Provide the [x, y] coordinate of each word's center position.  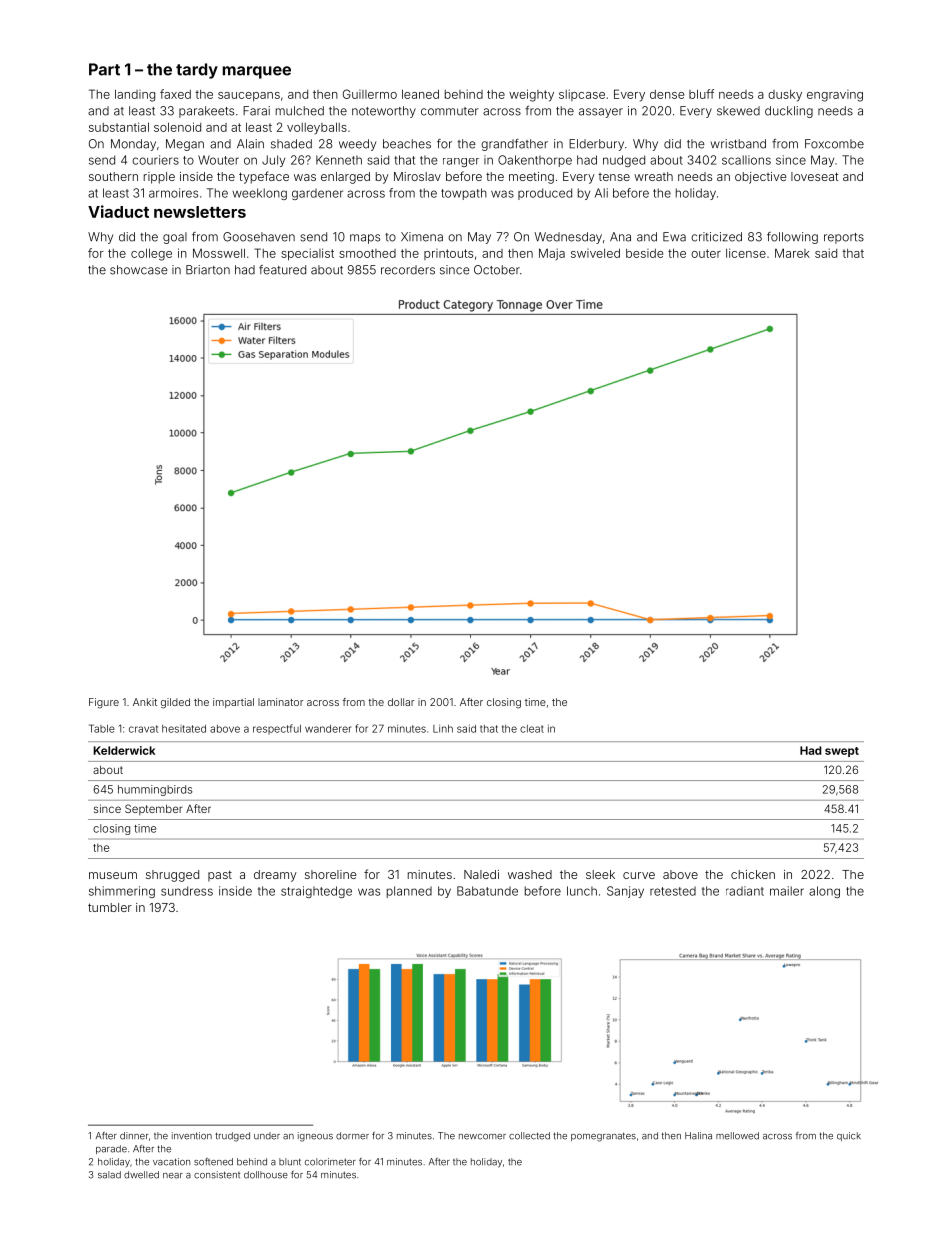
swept [842, 752]
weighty [531, 95]
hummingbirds [155, 790]
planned [409, 892]
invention [192, 1136]
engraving [835, 96]
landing [135, 95]
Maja [552, 254]
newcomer [482, 1137]
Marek [792, 253]
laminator [280, 702]
